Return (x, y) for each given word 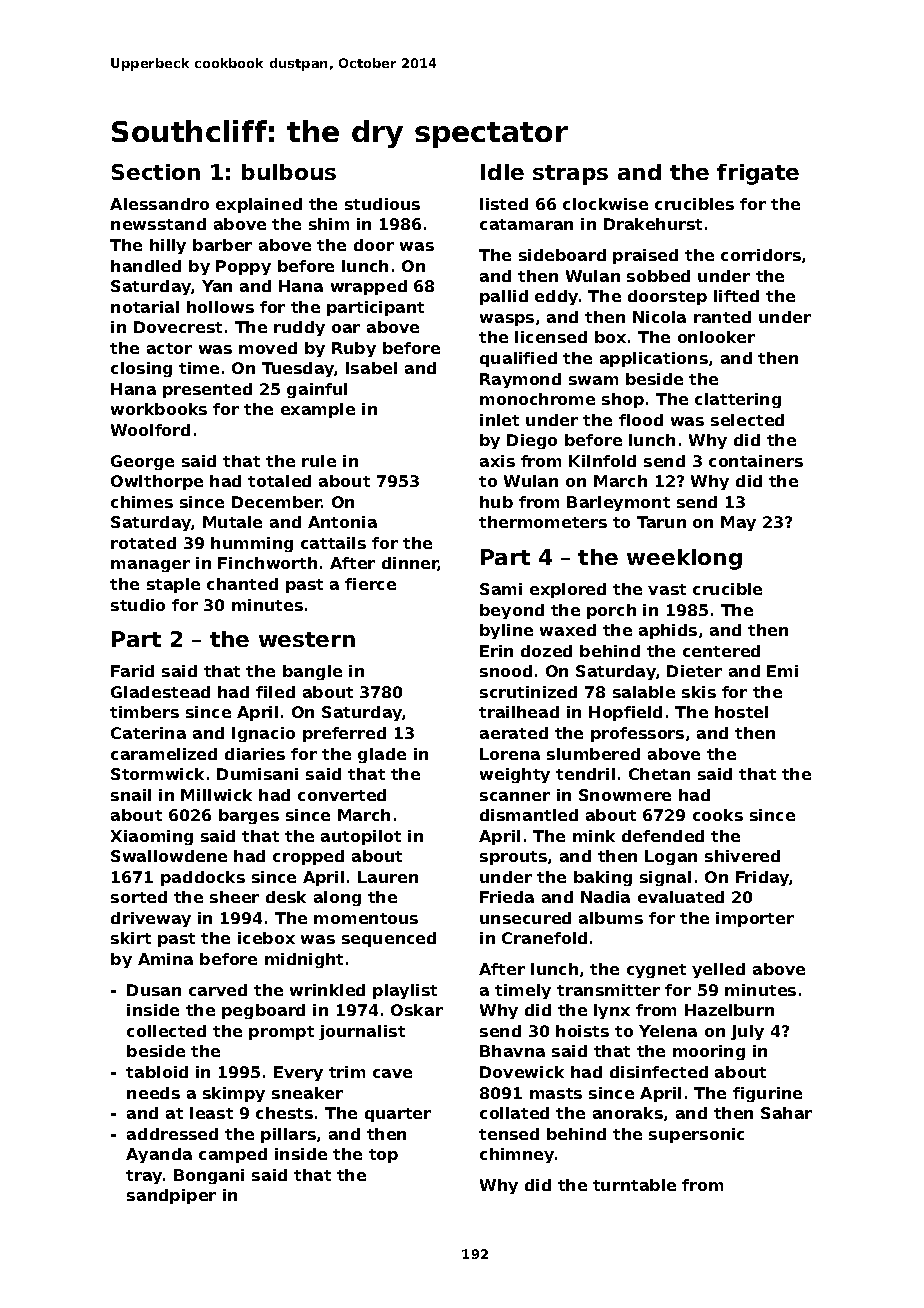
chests (284, 1113)
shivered (742, 856)
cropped (308, 857)
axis (497, 461)
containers (756, 461)
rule (319, 461)
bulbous (289, 172)
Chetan (659, 774)
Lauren (388, 877)
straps (570, 175)
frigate (758, 174)
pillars (288, 1135)
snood (506, 671)
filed (275, 692)
